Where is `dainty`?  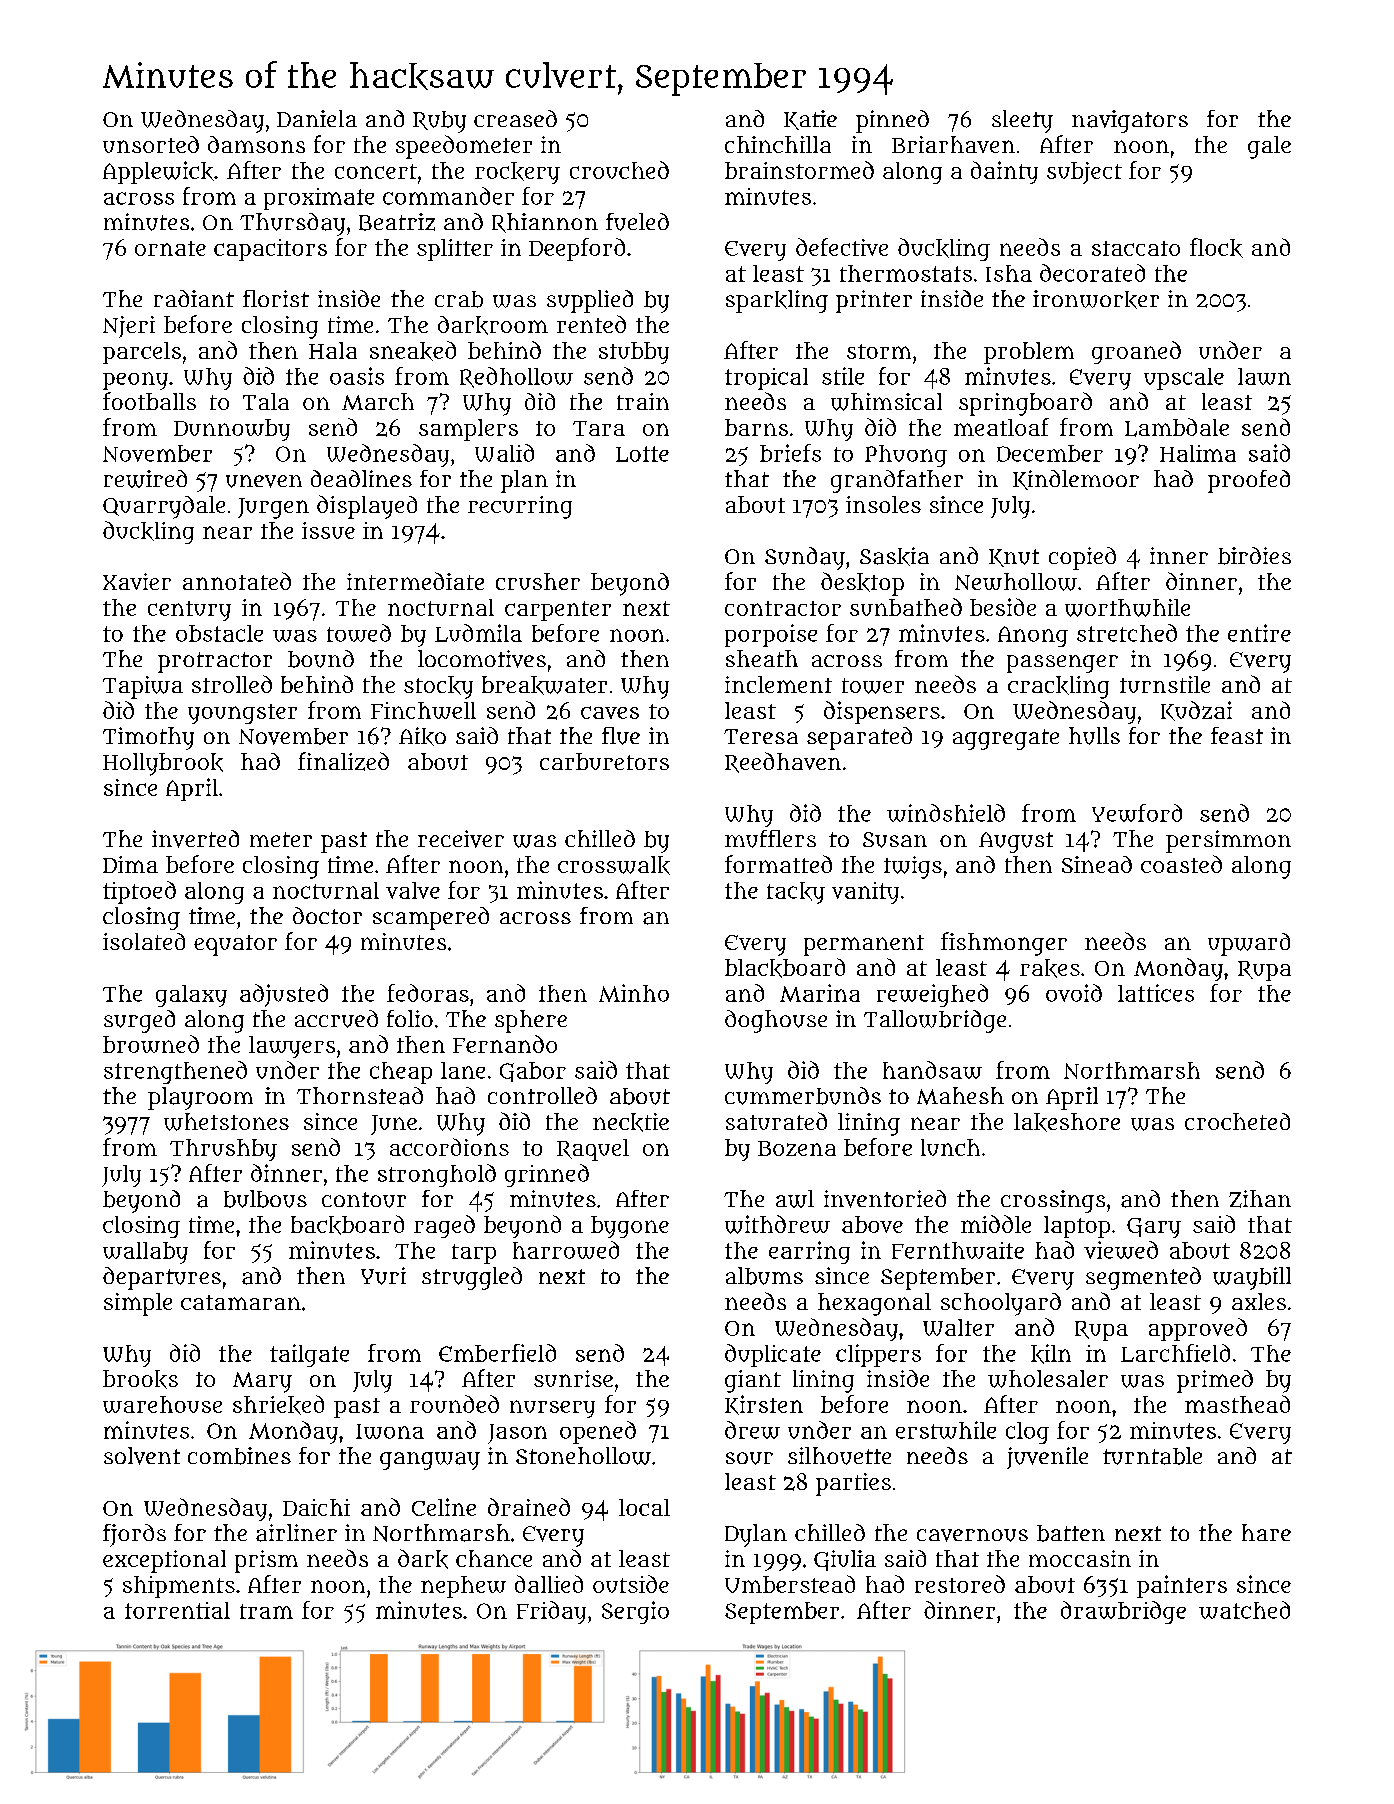 dainty is located at coordinates (1004, 172).
